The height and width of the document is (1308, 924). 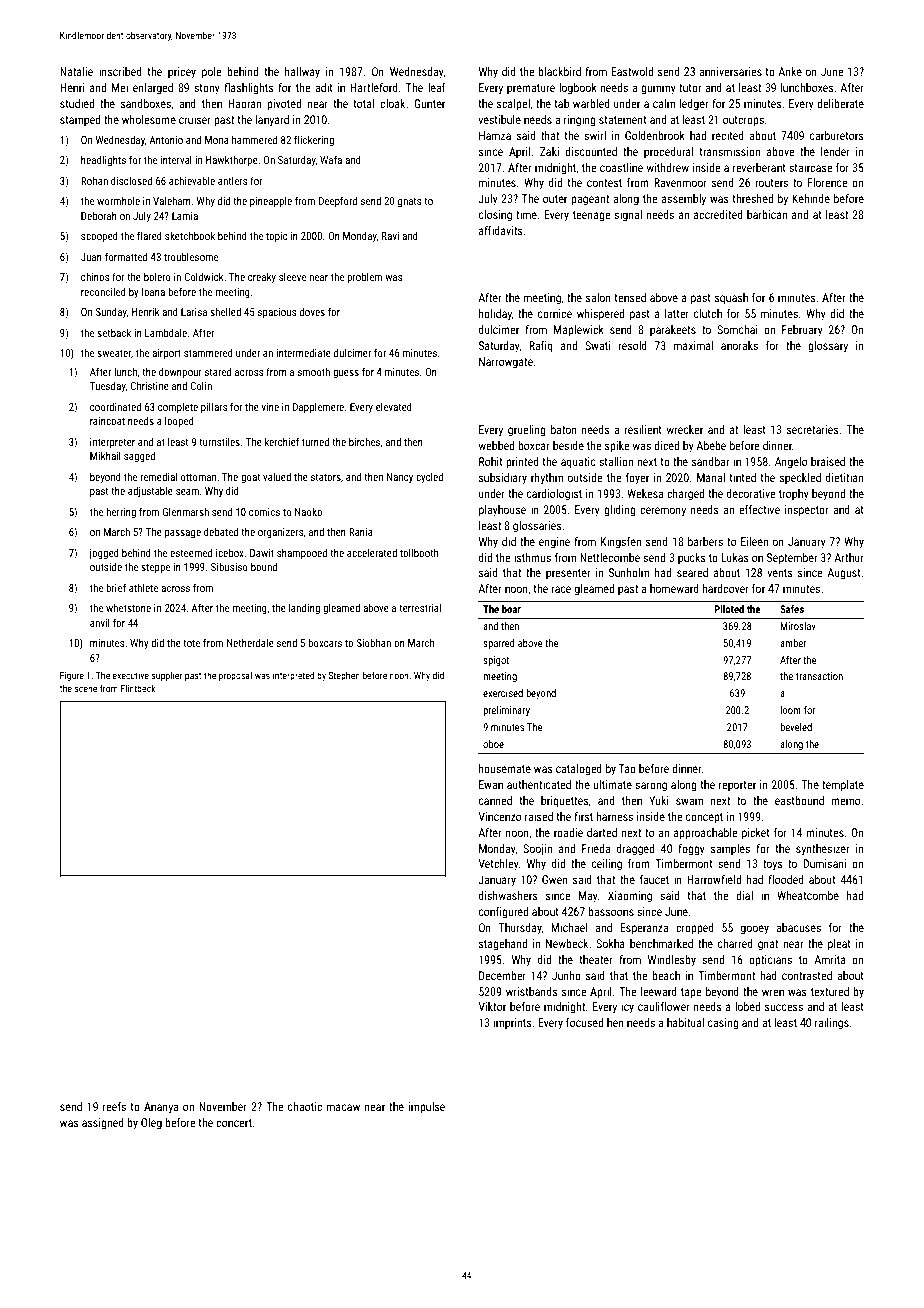 I want to click on closing, so click(x=495, y=216).
